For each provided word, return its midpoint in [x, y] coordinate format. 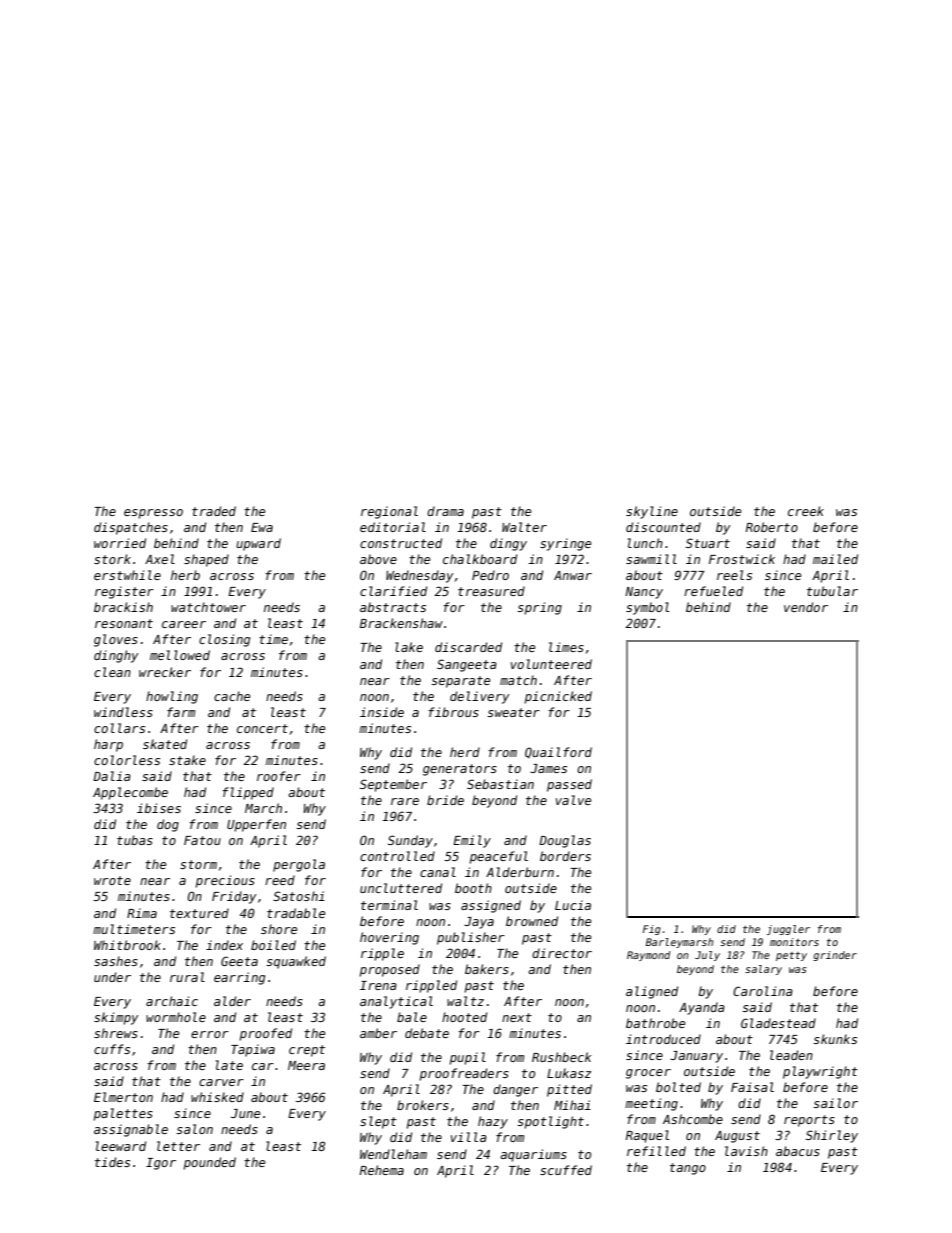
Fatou [202, 840]
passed [569, 785]
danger [515, 1090]
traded [214, 511]
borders [565, 856]
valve [573, 800]
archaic [172, 1001]
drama [445, 511]
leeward [121, 1146]
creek [806, 511]
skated [165, 744]
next [517, 1017]
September [393, 785]
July [707, 956]
